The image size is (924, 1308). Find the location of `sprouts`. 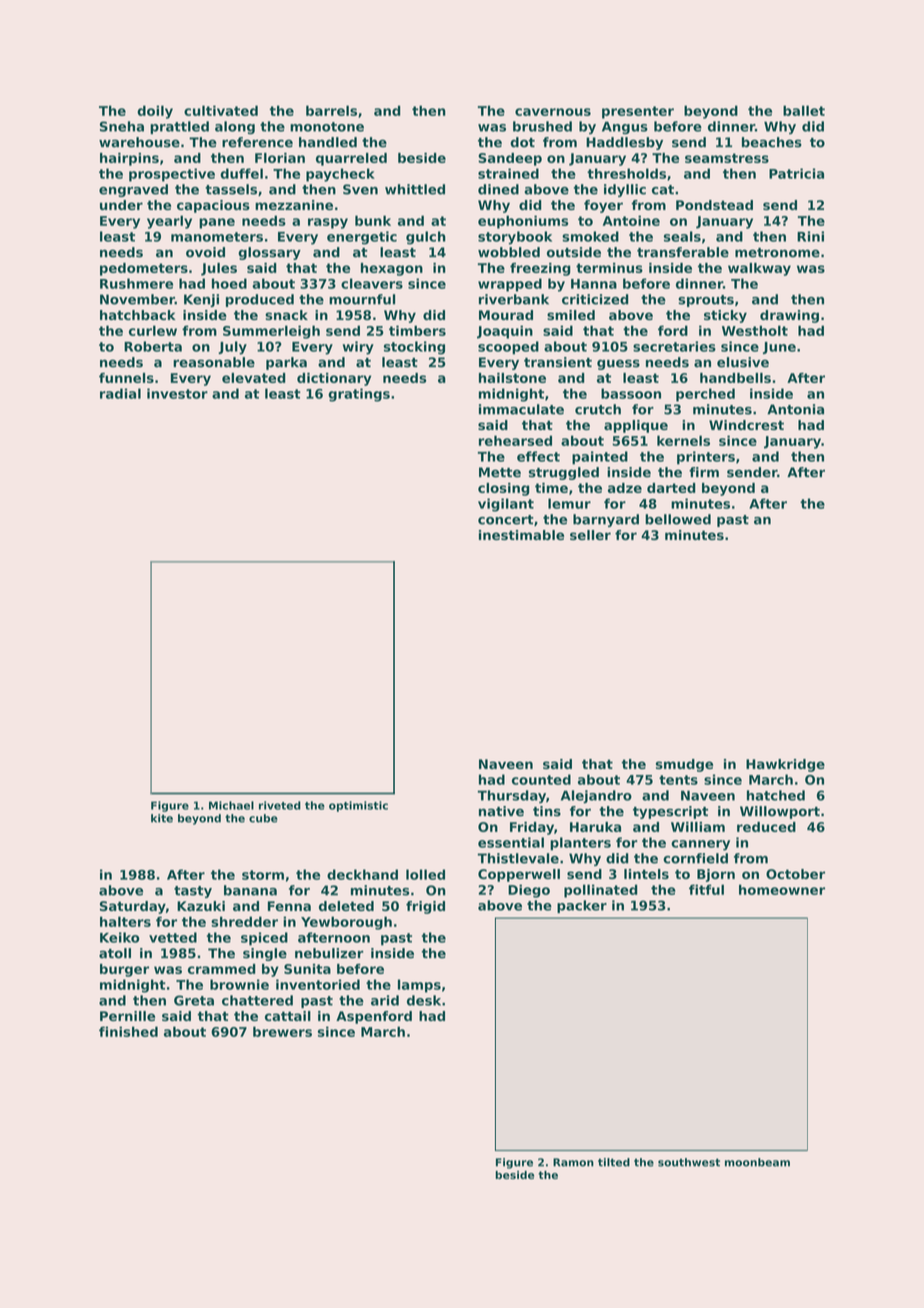

sprouts is located at coordinates (706, 301).
